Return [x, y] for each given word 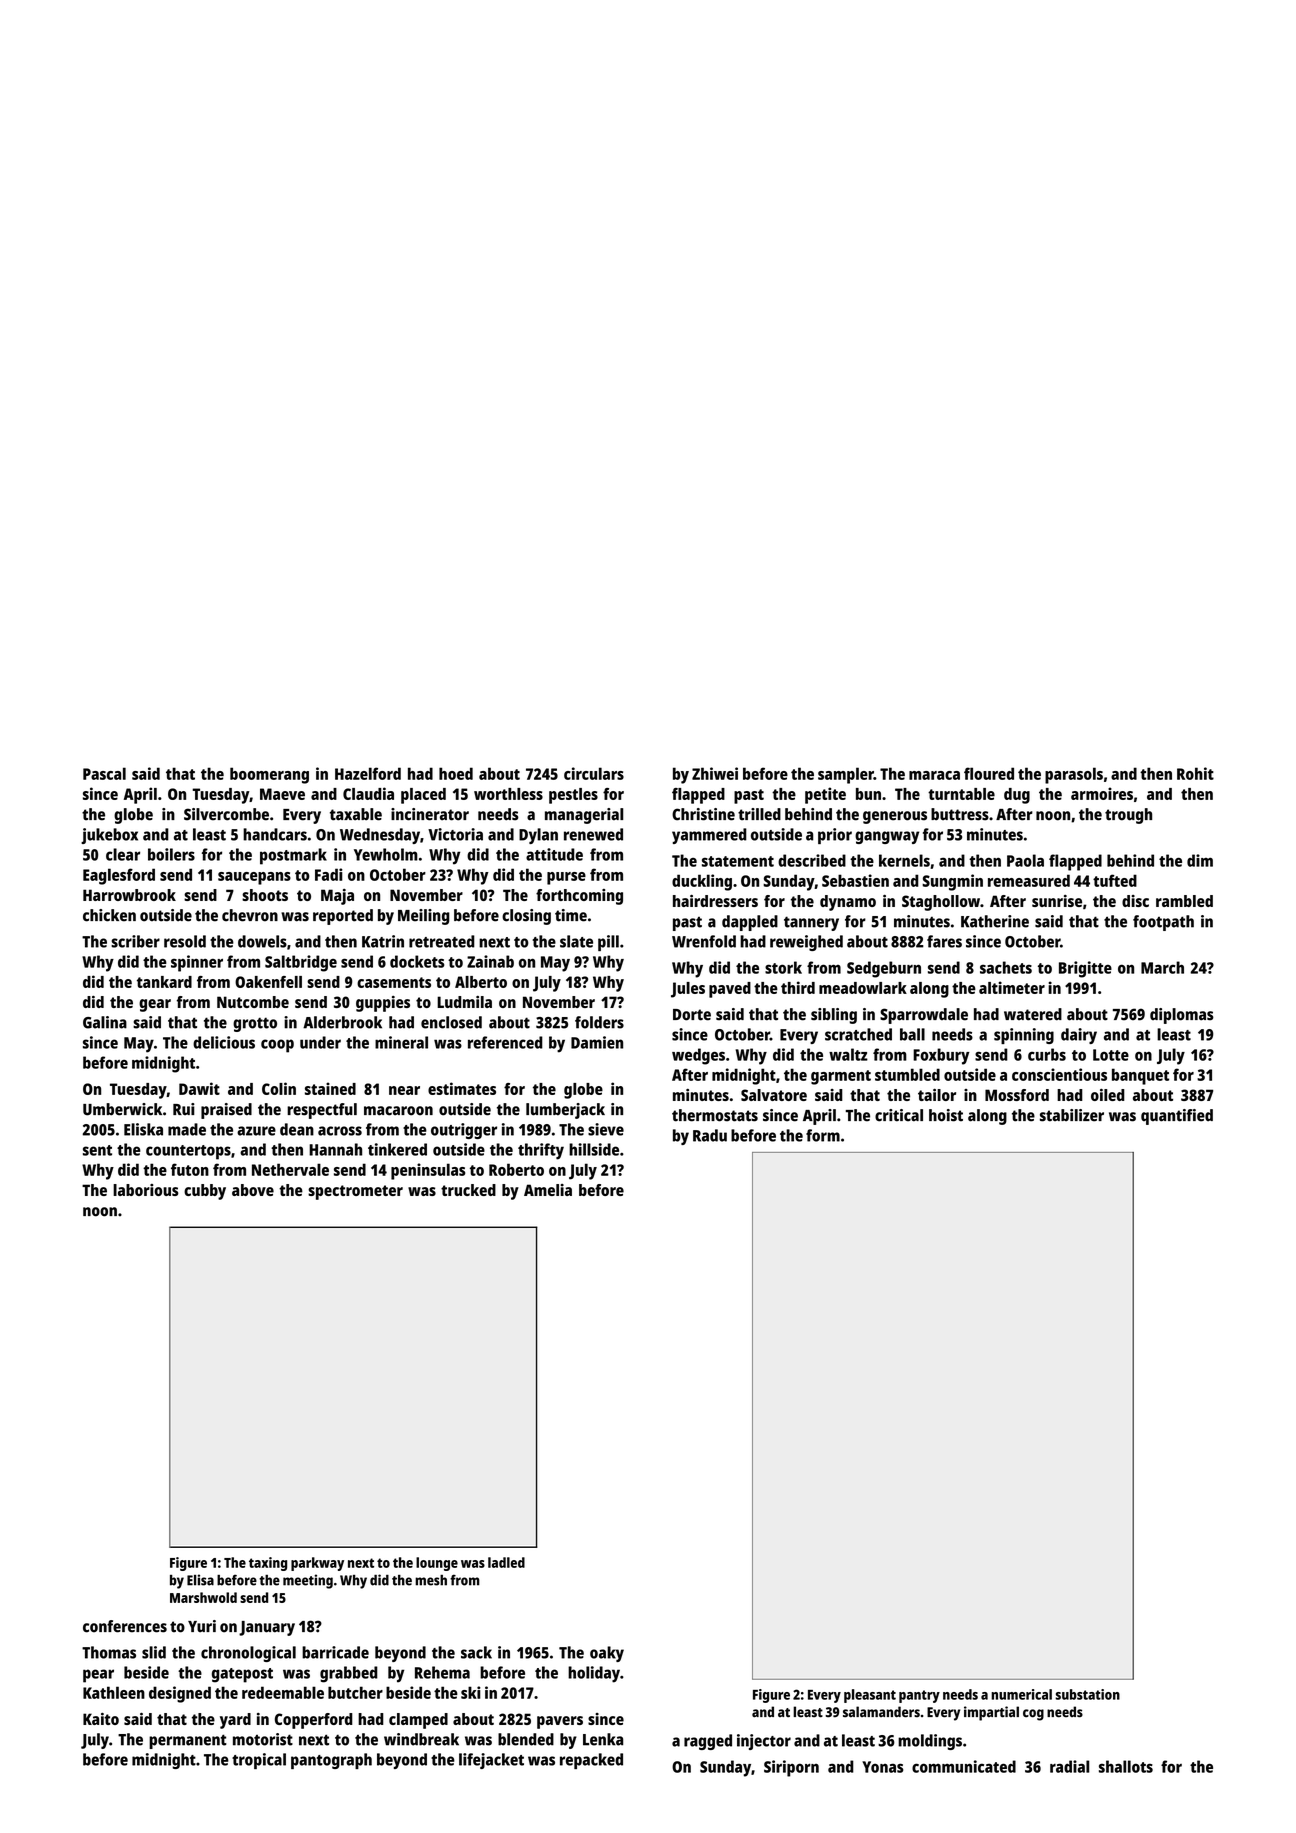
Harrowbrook [129, 895]
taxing [268, 1564]
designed [180, 1694]
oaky [607, 1654]
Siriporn [791, 1768]
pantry [919, 1696]
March [1162, 967]
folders [599, 1022]
